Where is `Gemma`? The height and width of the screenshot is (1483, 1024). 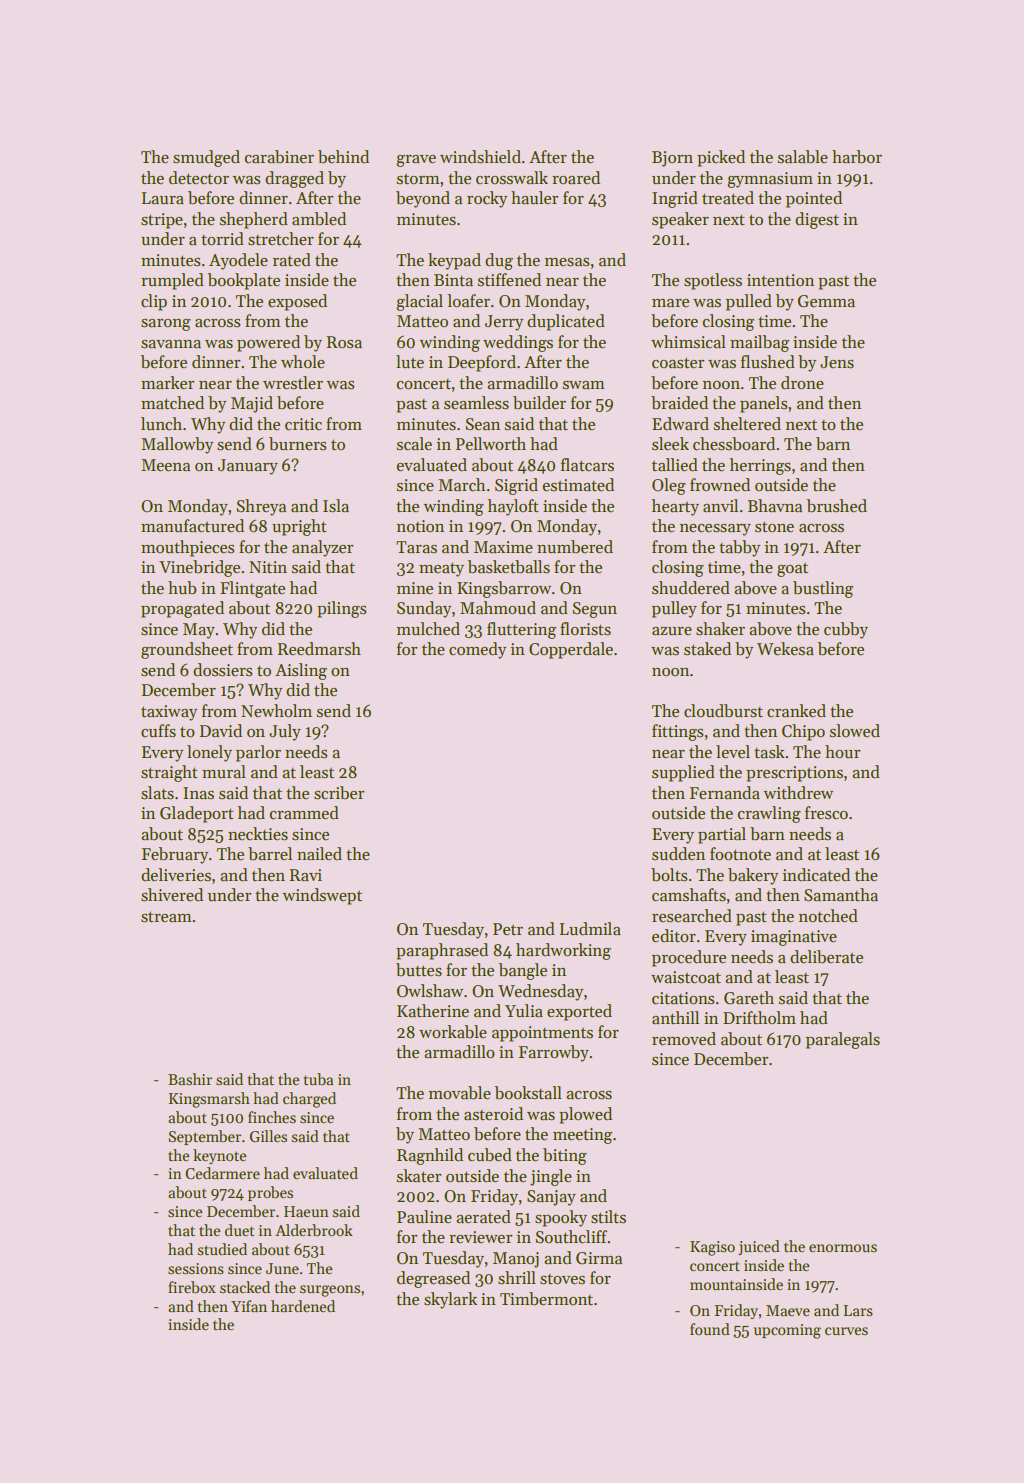
Gemma is located at coordinates (826, 301).
